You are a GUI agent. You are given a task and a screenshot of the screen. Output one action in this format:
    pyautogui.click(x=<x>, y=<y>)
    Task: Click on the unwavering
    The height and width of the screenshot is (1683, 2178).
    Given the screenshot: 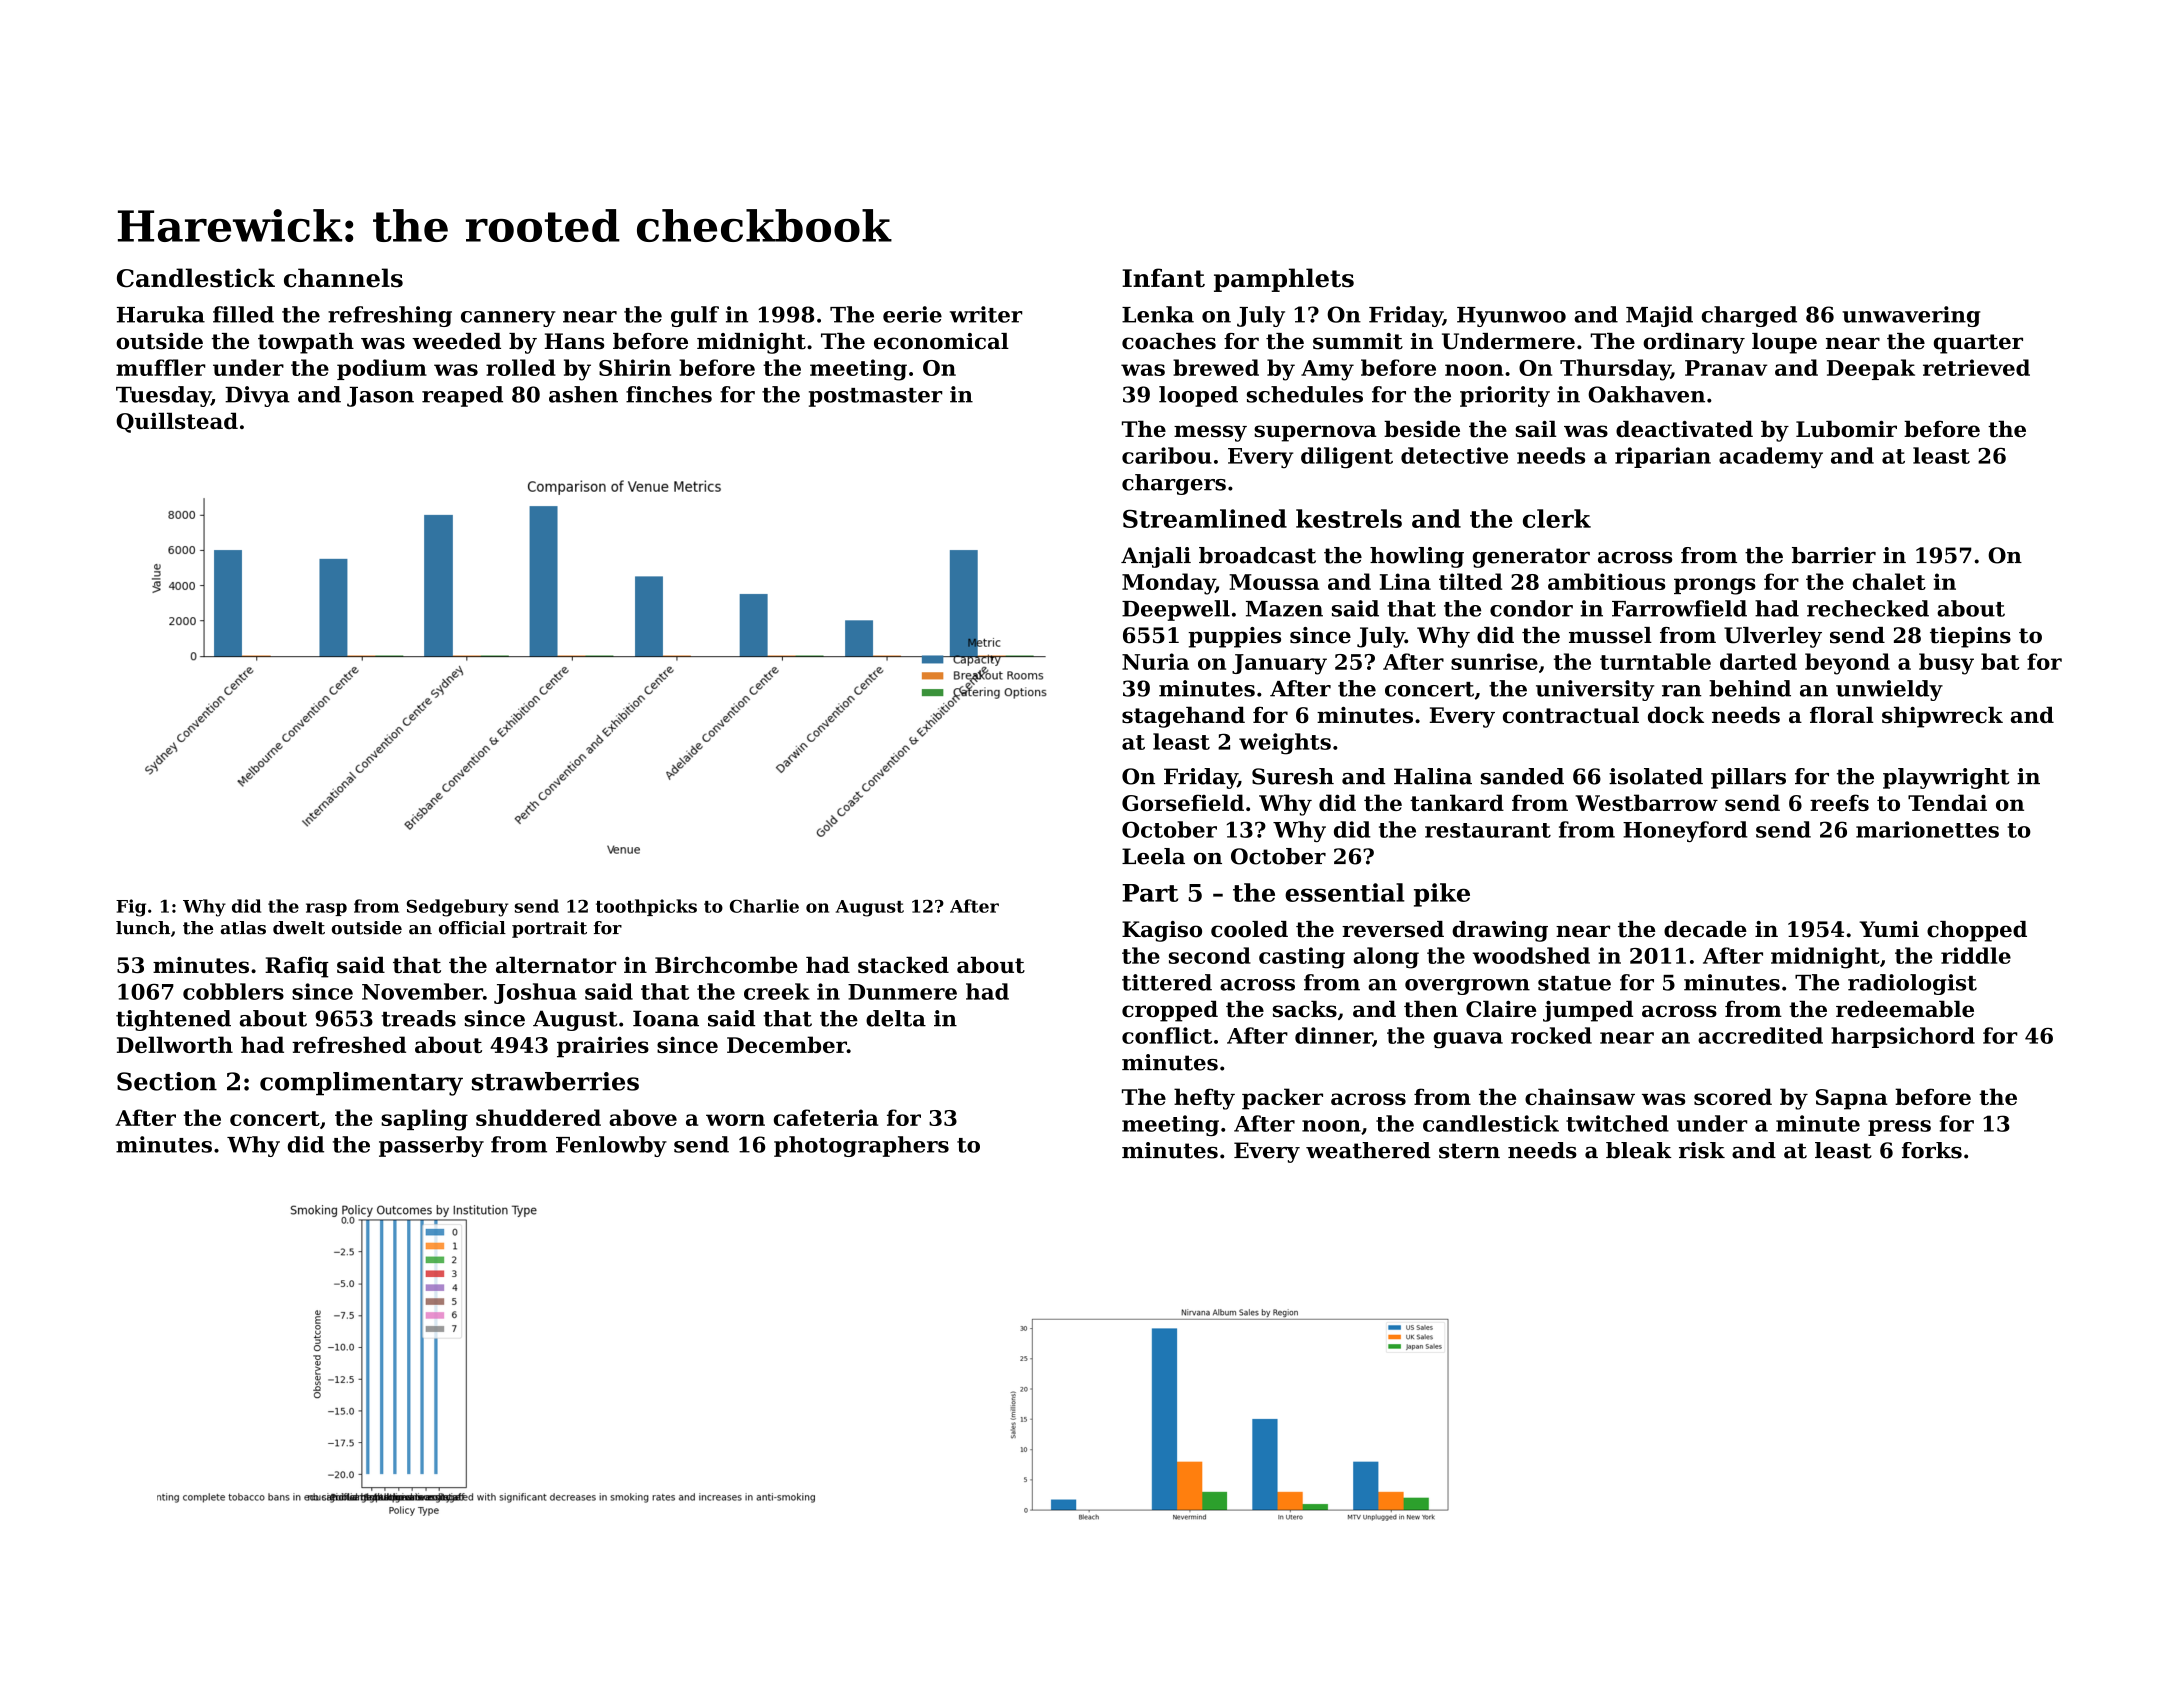 What is the action you would take?
    pyautogui.click(x=1911, y=316)
